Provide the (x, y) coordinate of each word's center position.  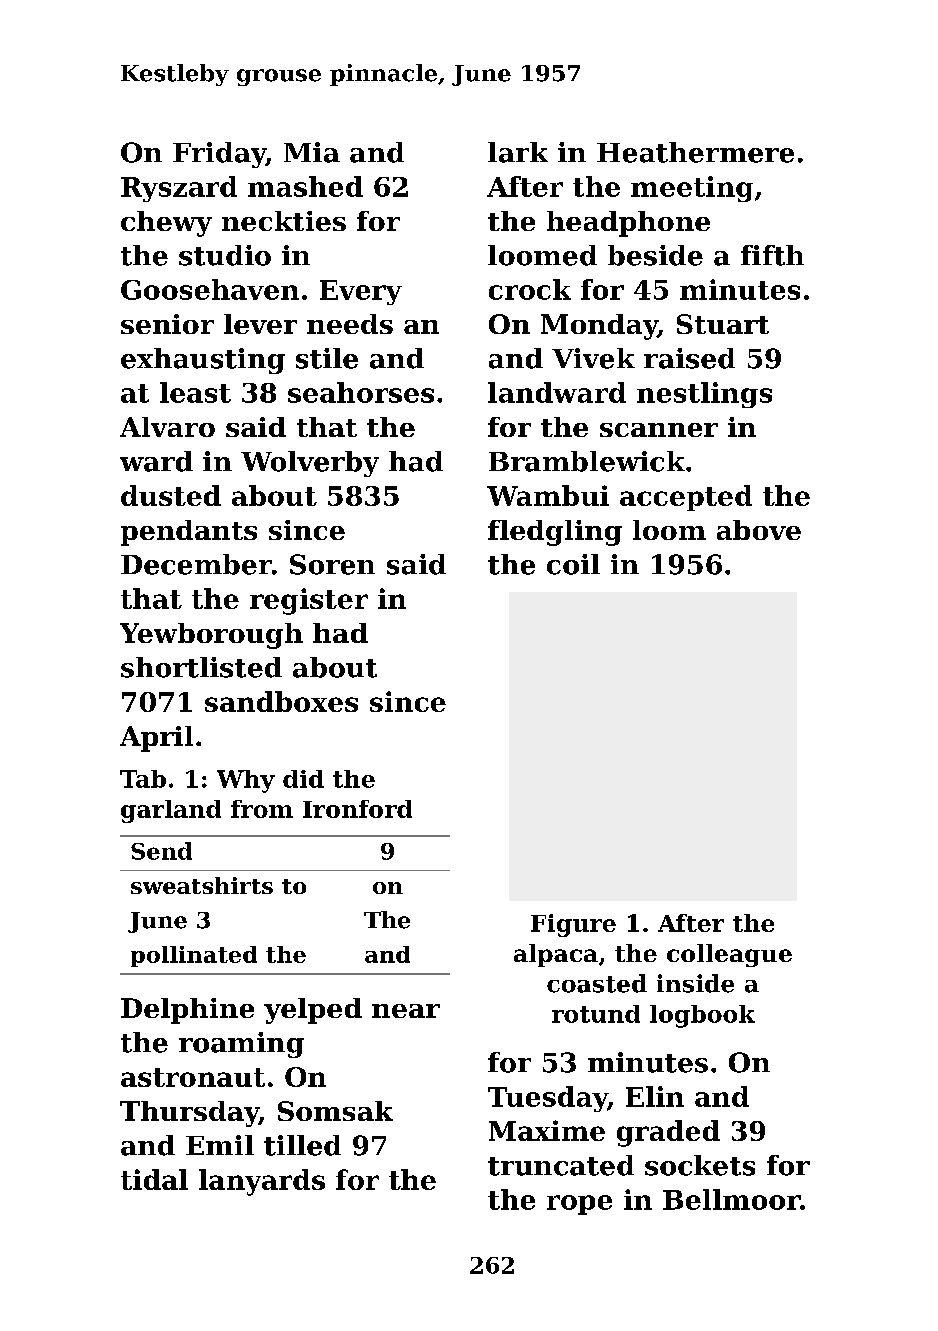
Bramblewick (587, 461)
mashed (305, 186)
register (309, 601)
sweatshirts (202, 885)
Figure (573, 925)
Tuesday (548, 1099)
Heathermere (695, 152)
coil (573, 564)
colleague (729, 955)
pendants (189, 533)
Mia (312, 152)
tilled (302, 1145)
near (406, 1011)
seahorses (361, 392)
